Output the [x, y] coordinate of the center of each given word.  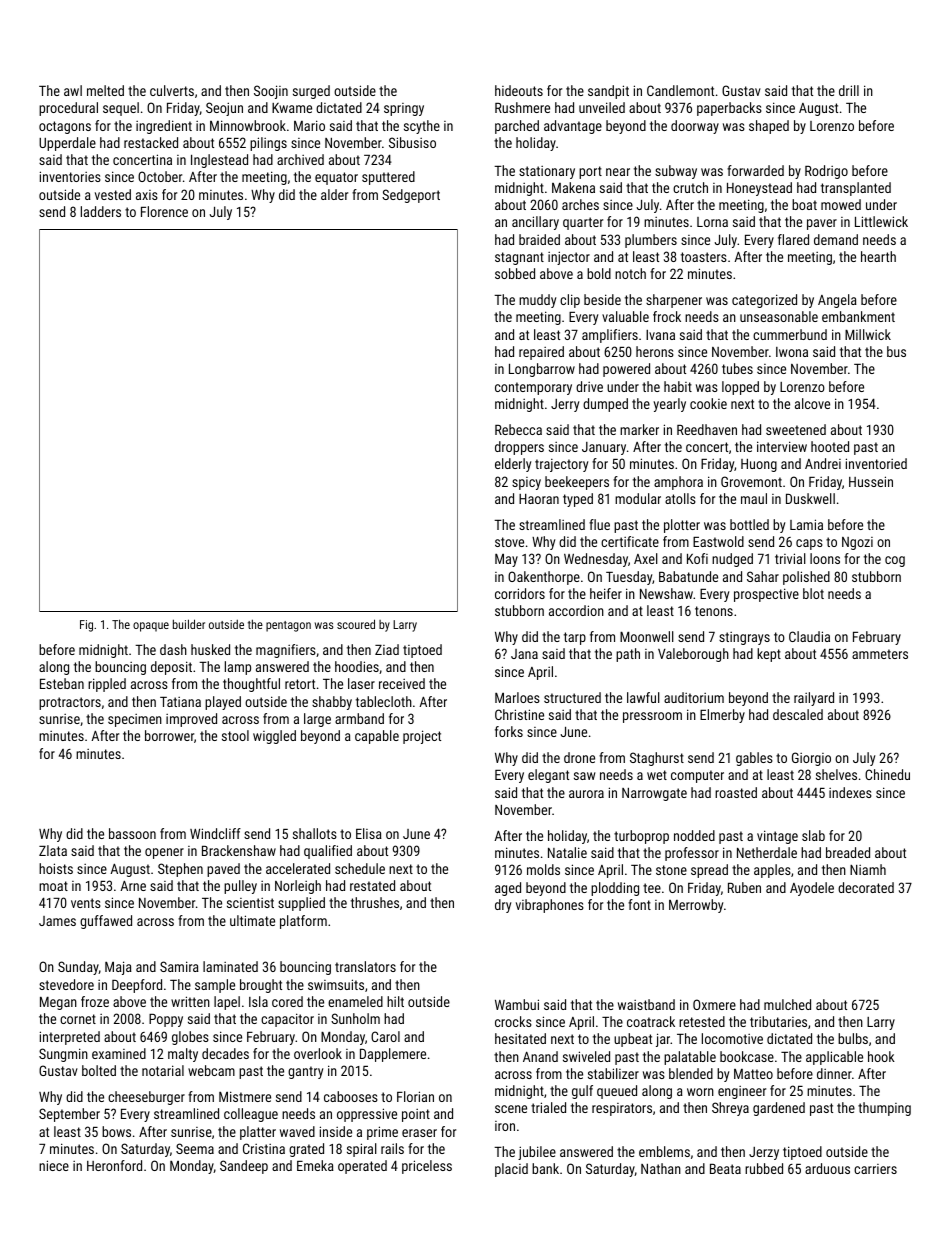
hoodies [357, 666]
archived [300, 159]
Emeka [315, 1165]
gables [754, 759]
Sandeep [244, 1167]
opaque [151, 627]
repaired [541, 353]
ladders [101, 211]
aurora [586, 794]
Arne [133, 886]
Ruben [744, 887]
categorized [764, 301]
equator [336, 178]
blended [691, 1073]
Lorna [712, 222]
